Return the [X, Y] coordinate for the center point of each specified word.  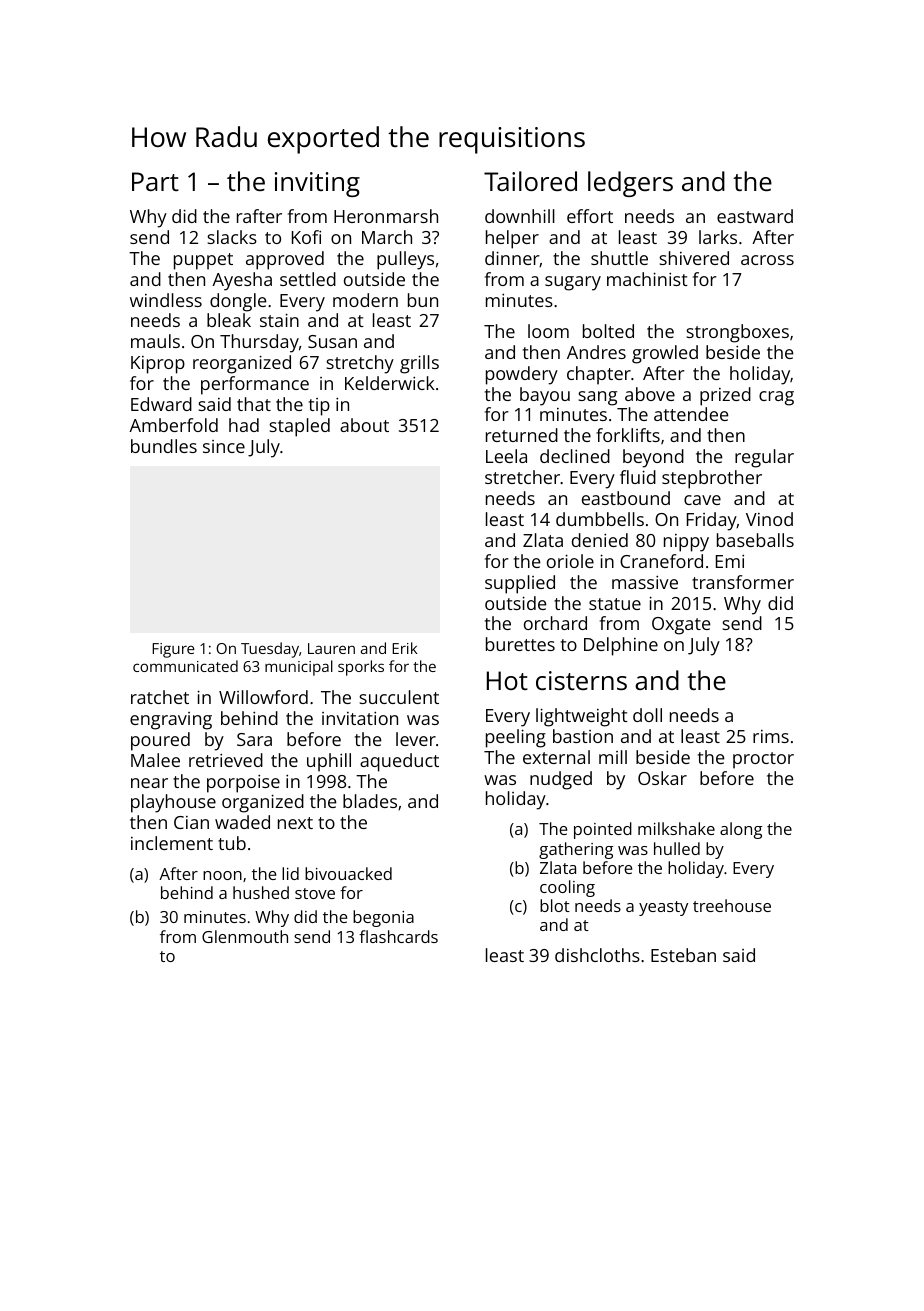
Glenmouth [245, 936]
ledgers [630, 184]
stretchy [360, 364]
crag [776, 398]
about [364, 425]
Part [155, 181]
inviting [317, 184]
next [295, 823]
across [767, 260]
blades [370, 801]
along [741, 830]
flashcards [398, 936]
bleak [229, 320]
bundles [164, 446]
